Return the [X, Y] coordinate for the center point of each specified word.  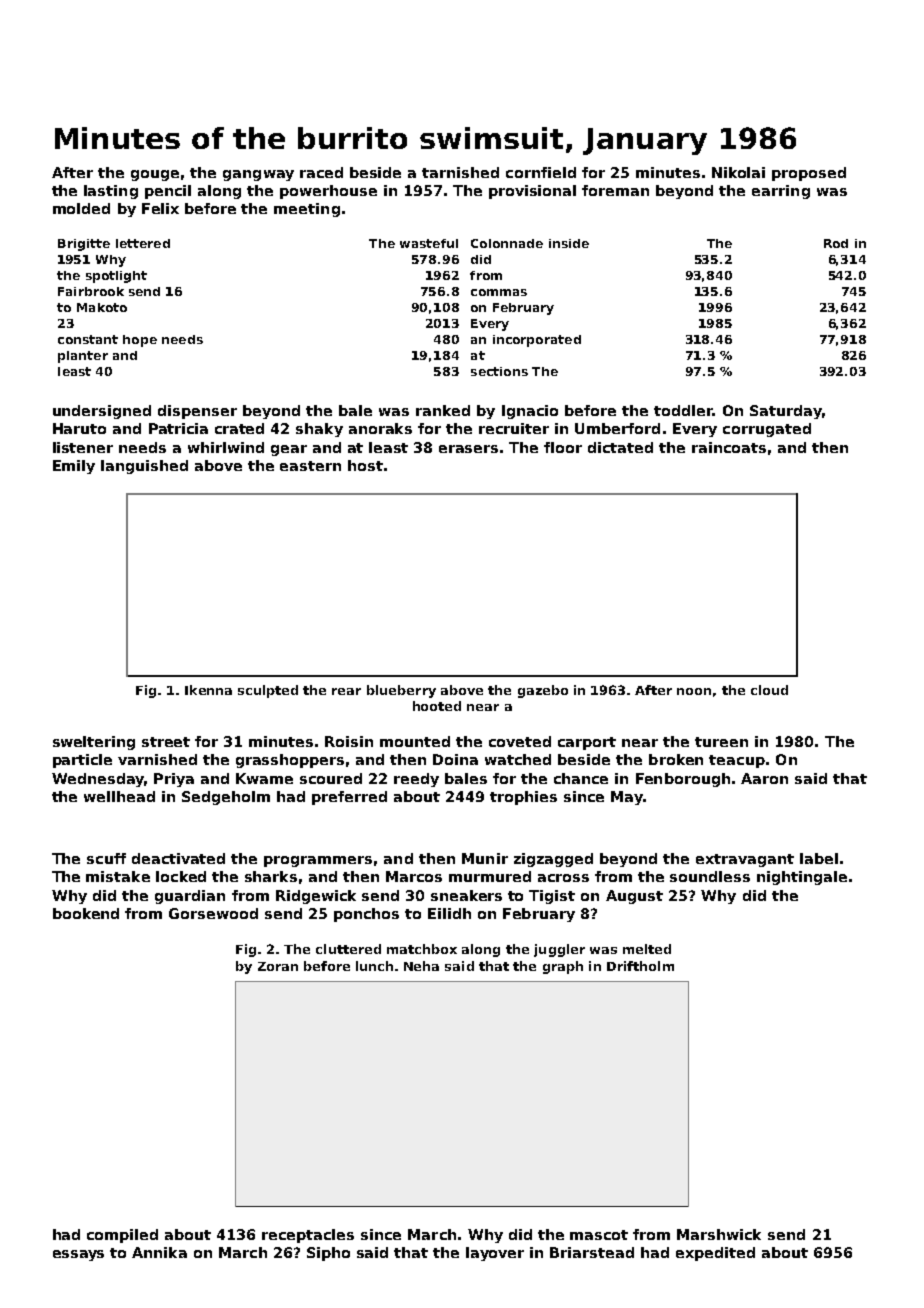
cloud [769, 690]
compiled [122, 1236]
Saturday [786, 412]
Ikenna [208, 690]
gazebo [543, 691]
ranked [443, 410]
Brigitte [84, 245]
